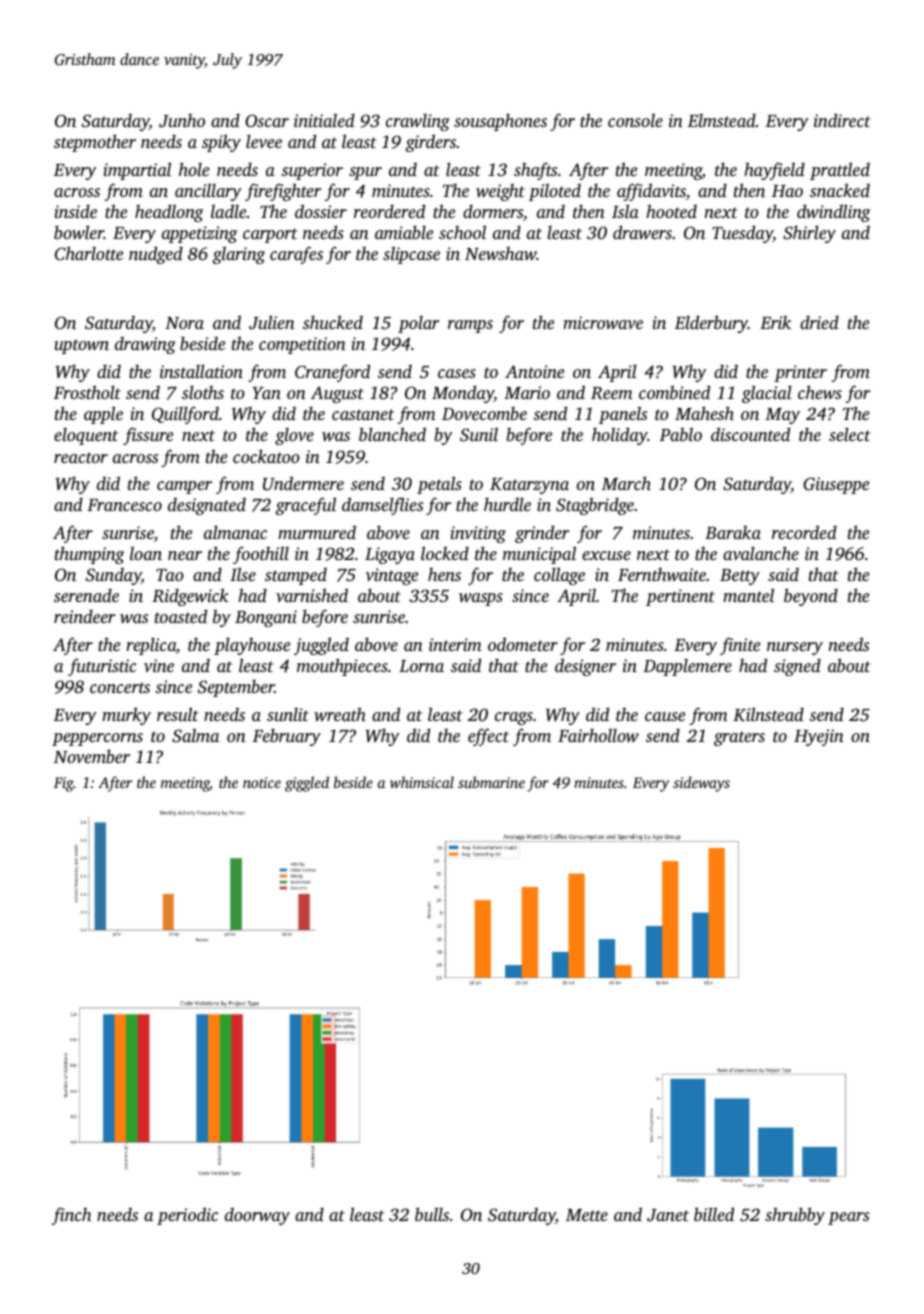 The image size is (924, 1314). Describe the element at coordinates (257, 1216) in the screenshot. I see `doorway` at that location.
